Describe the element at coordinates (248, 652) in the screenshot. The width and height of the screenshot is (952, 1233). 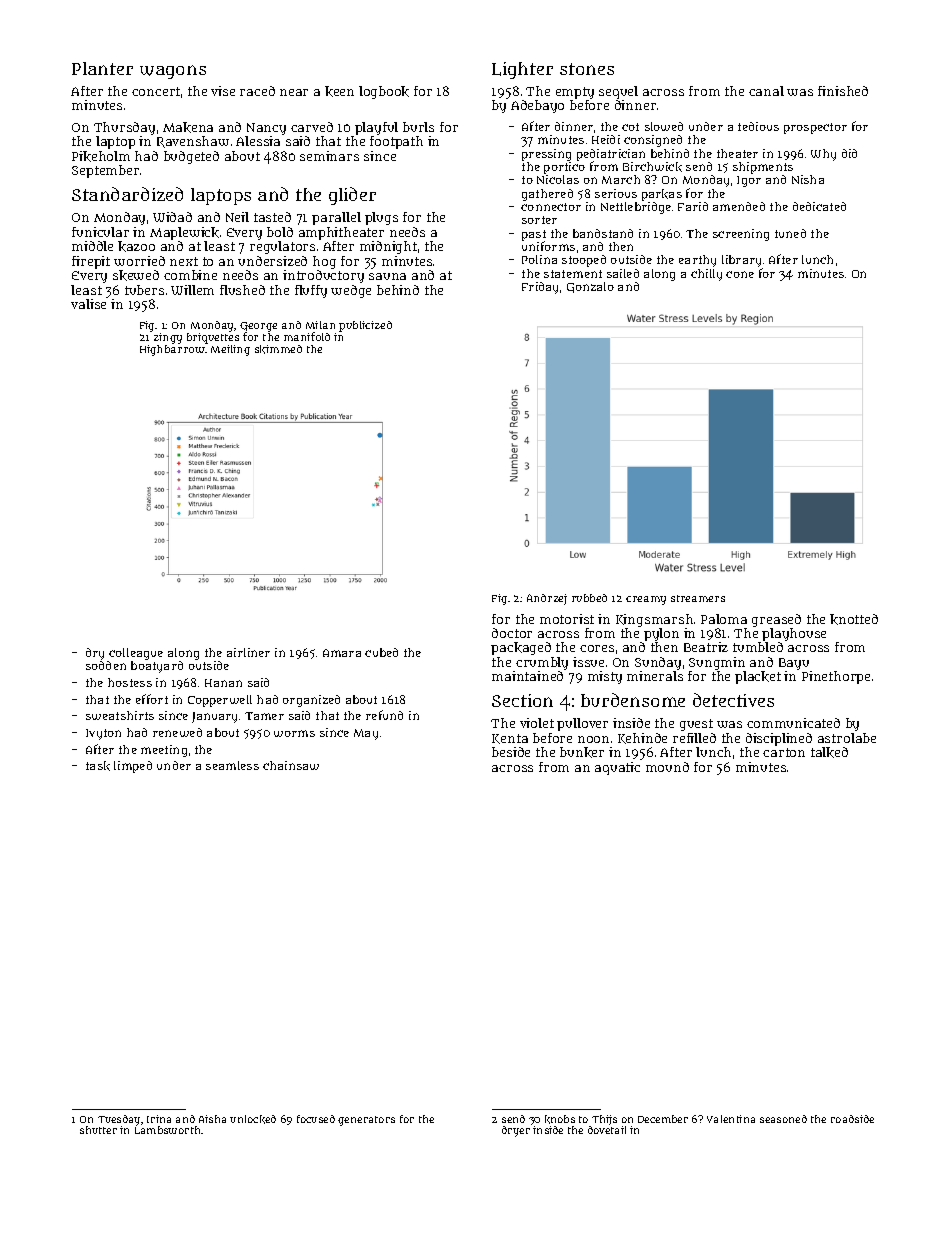
I see `airliner` at that location.
